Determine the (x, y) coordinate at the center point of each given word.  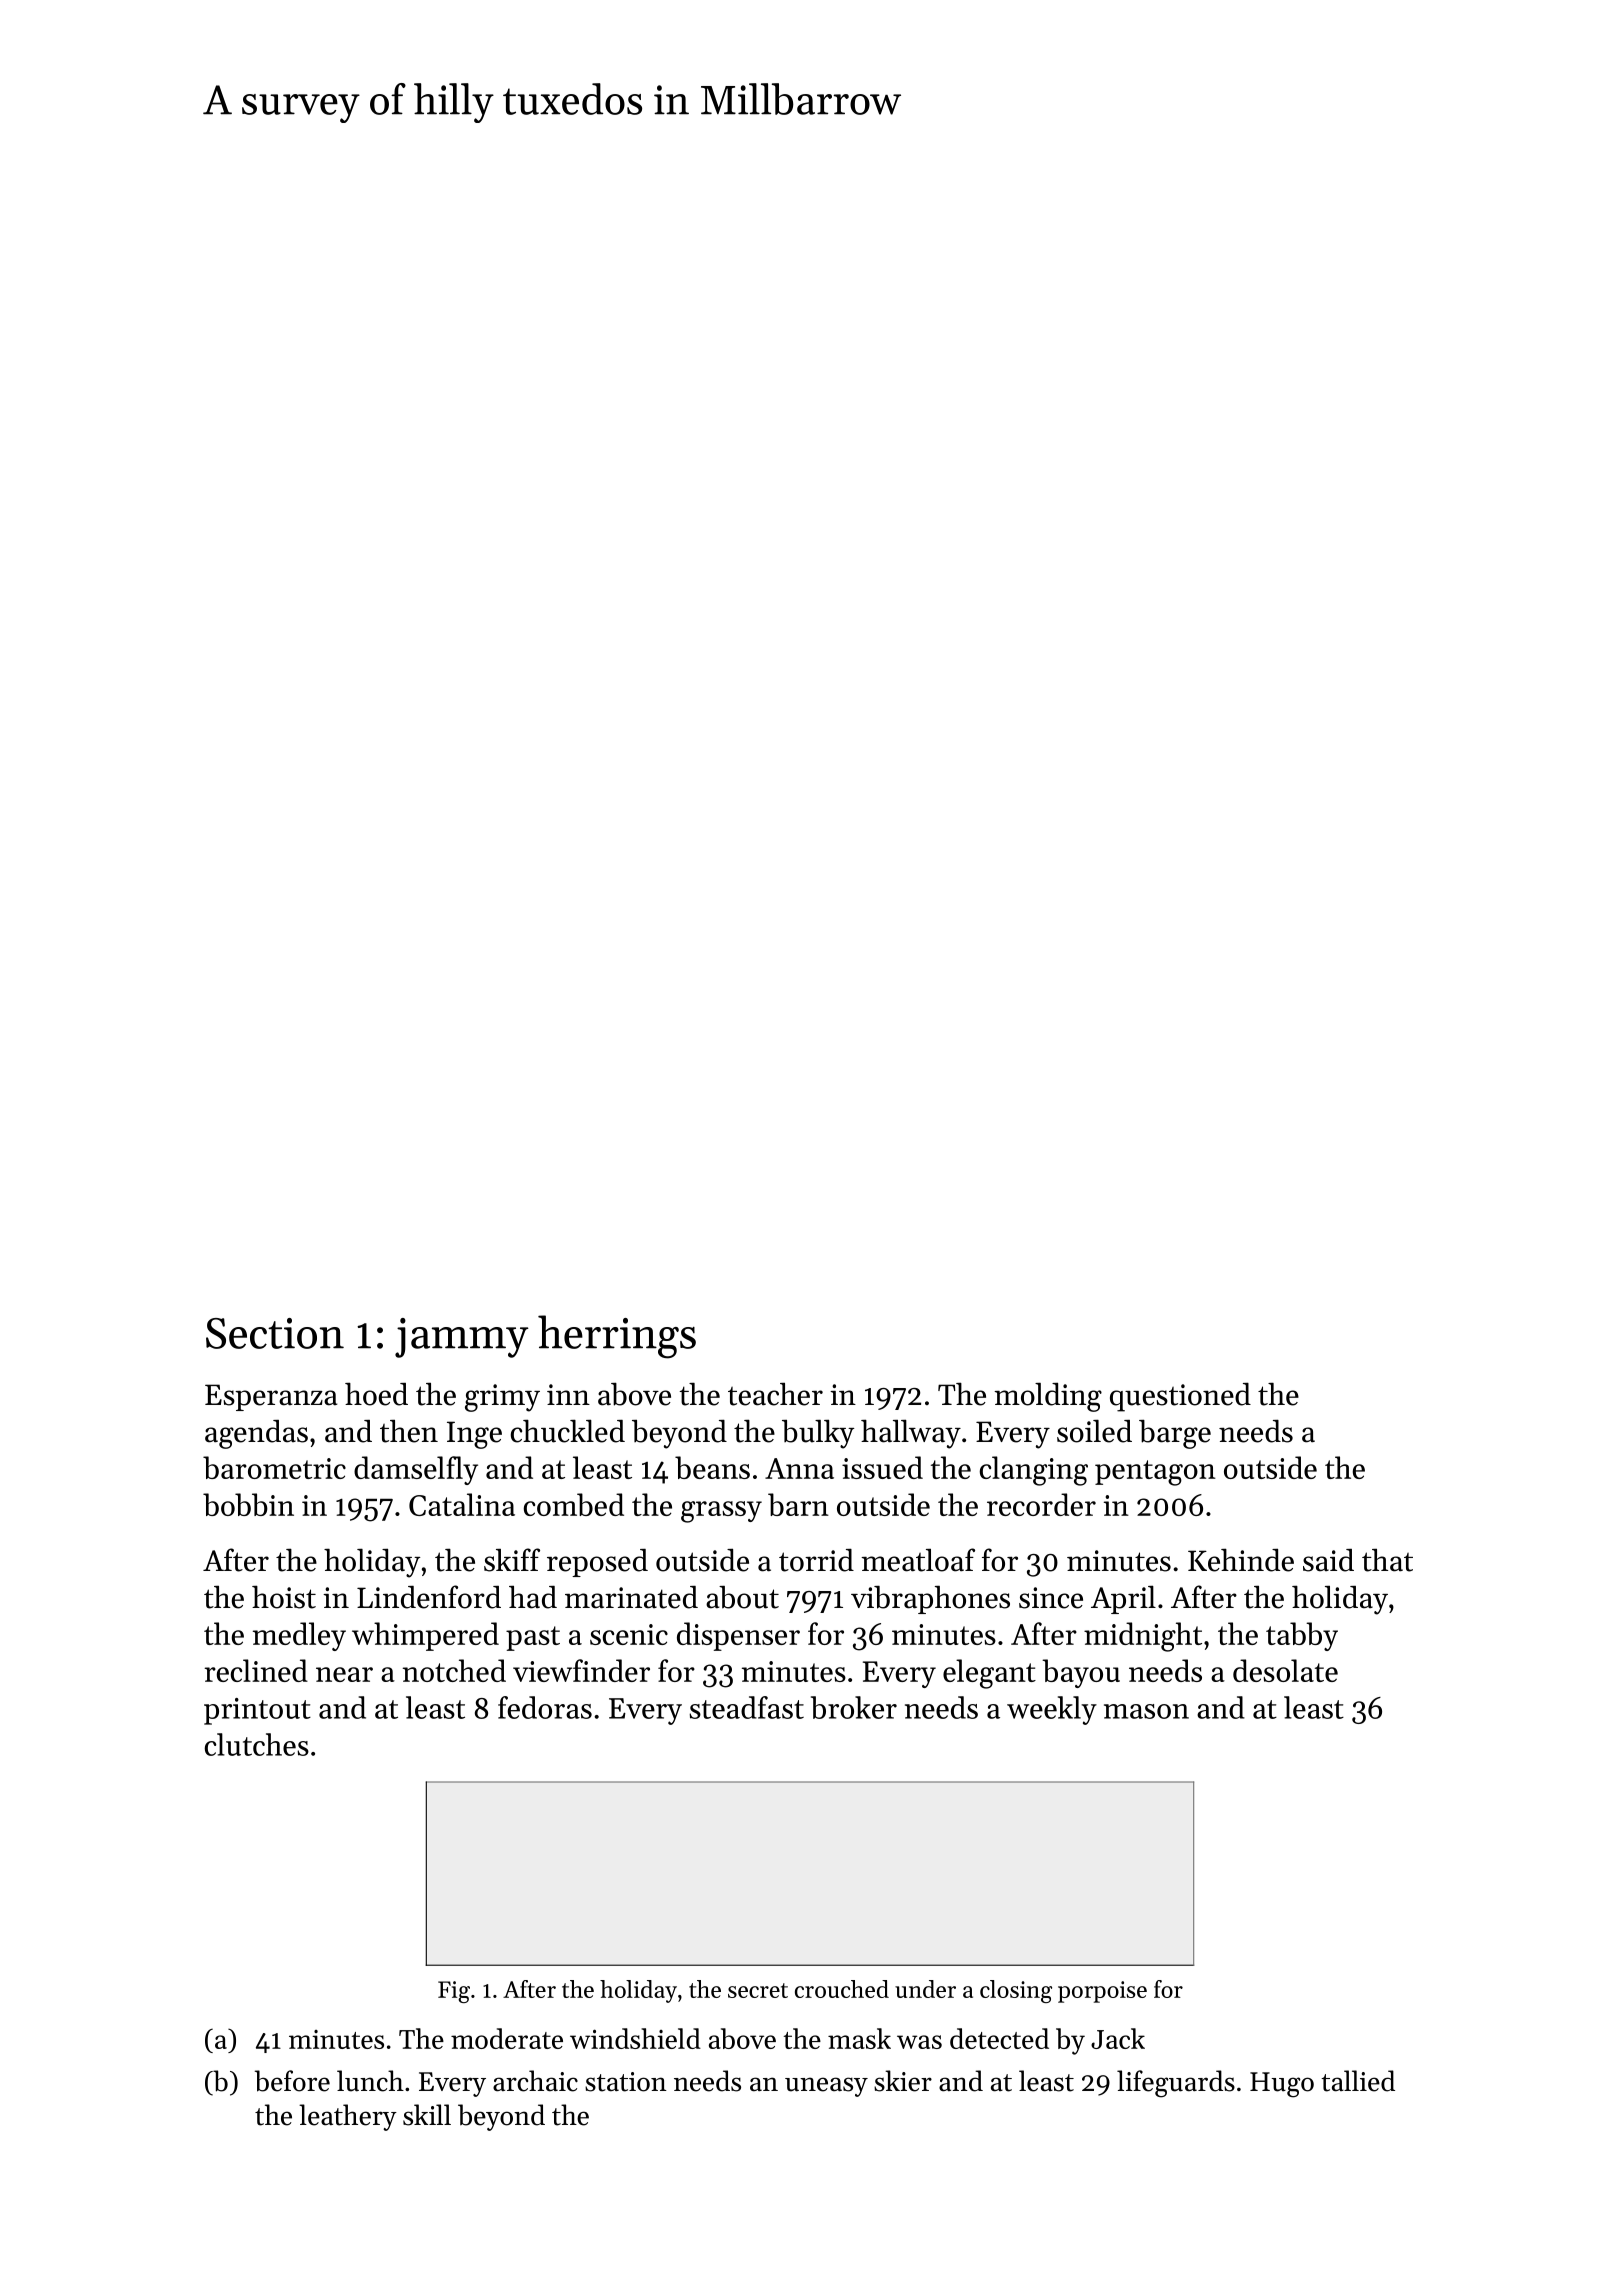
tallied (1358, 2081)
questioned (1180, 1397)
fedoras (545, 1707)
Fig (454, 1992)
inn (568, 1394)
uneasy (826, 2087)
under (925, 1989)
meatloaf (918, 1560)
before (292, 2081)
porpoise (1102, 1992)
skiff (512, 1560)
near (344, 1674)
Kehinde (1241, 1560)
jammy (462, 1338)
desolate (1285, 1670)
